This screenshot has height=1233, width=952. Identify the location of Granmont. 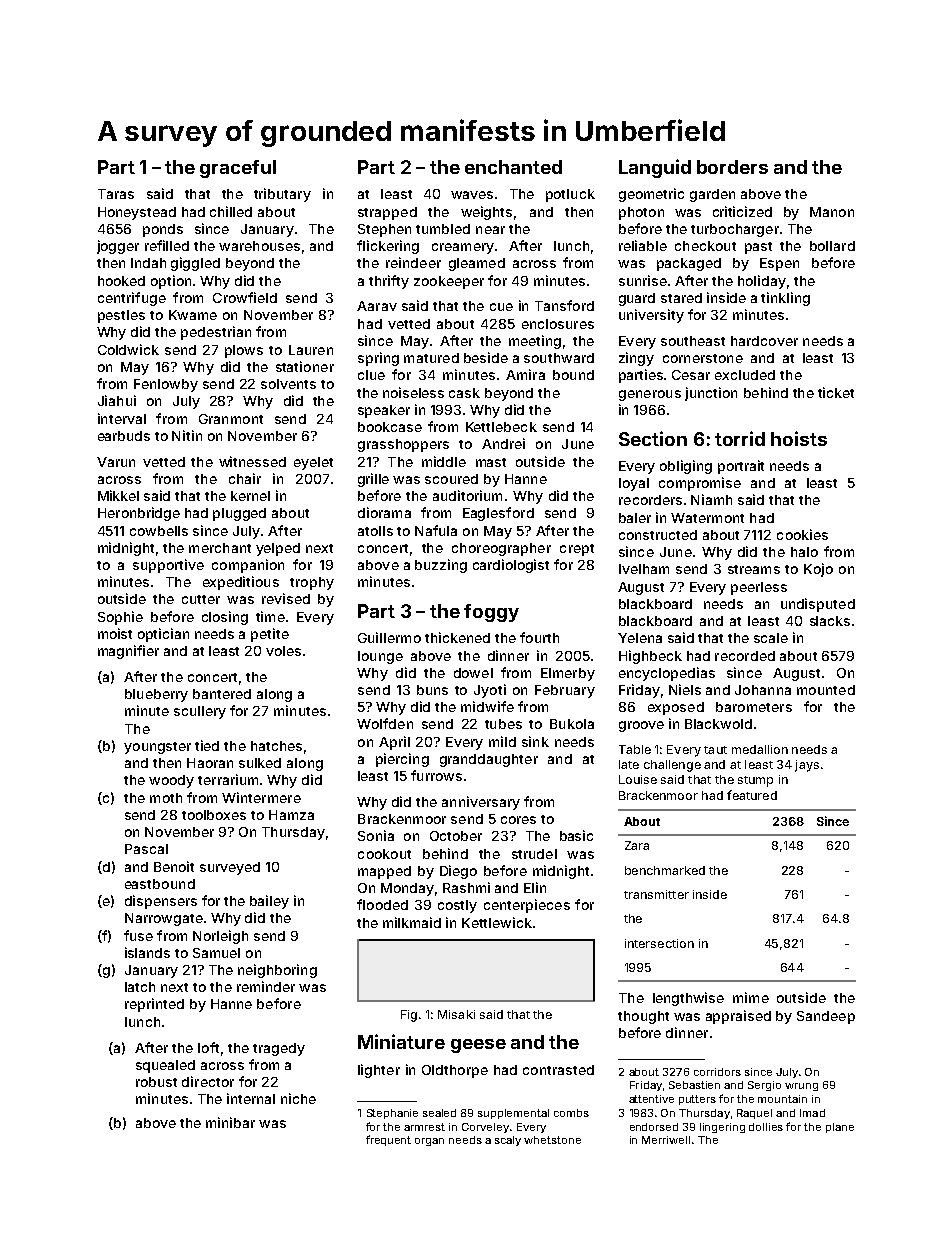
(231, 419).
